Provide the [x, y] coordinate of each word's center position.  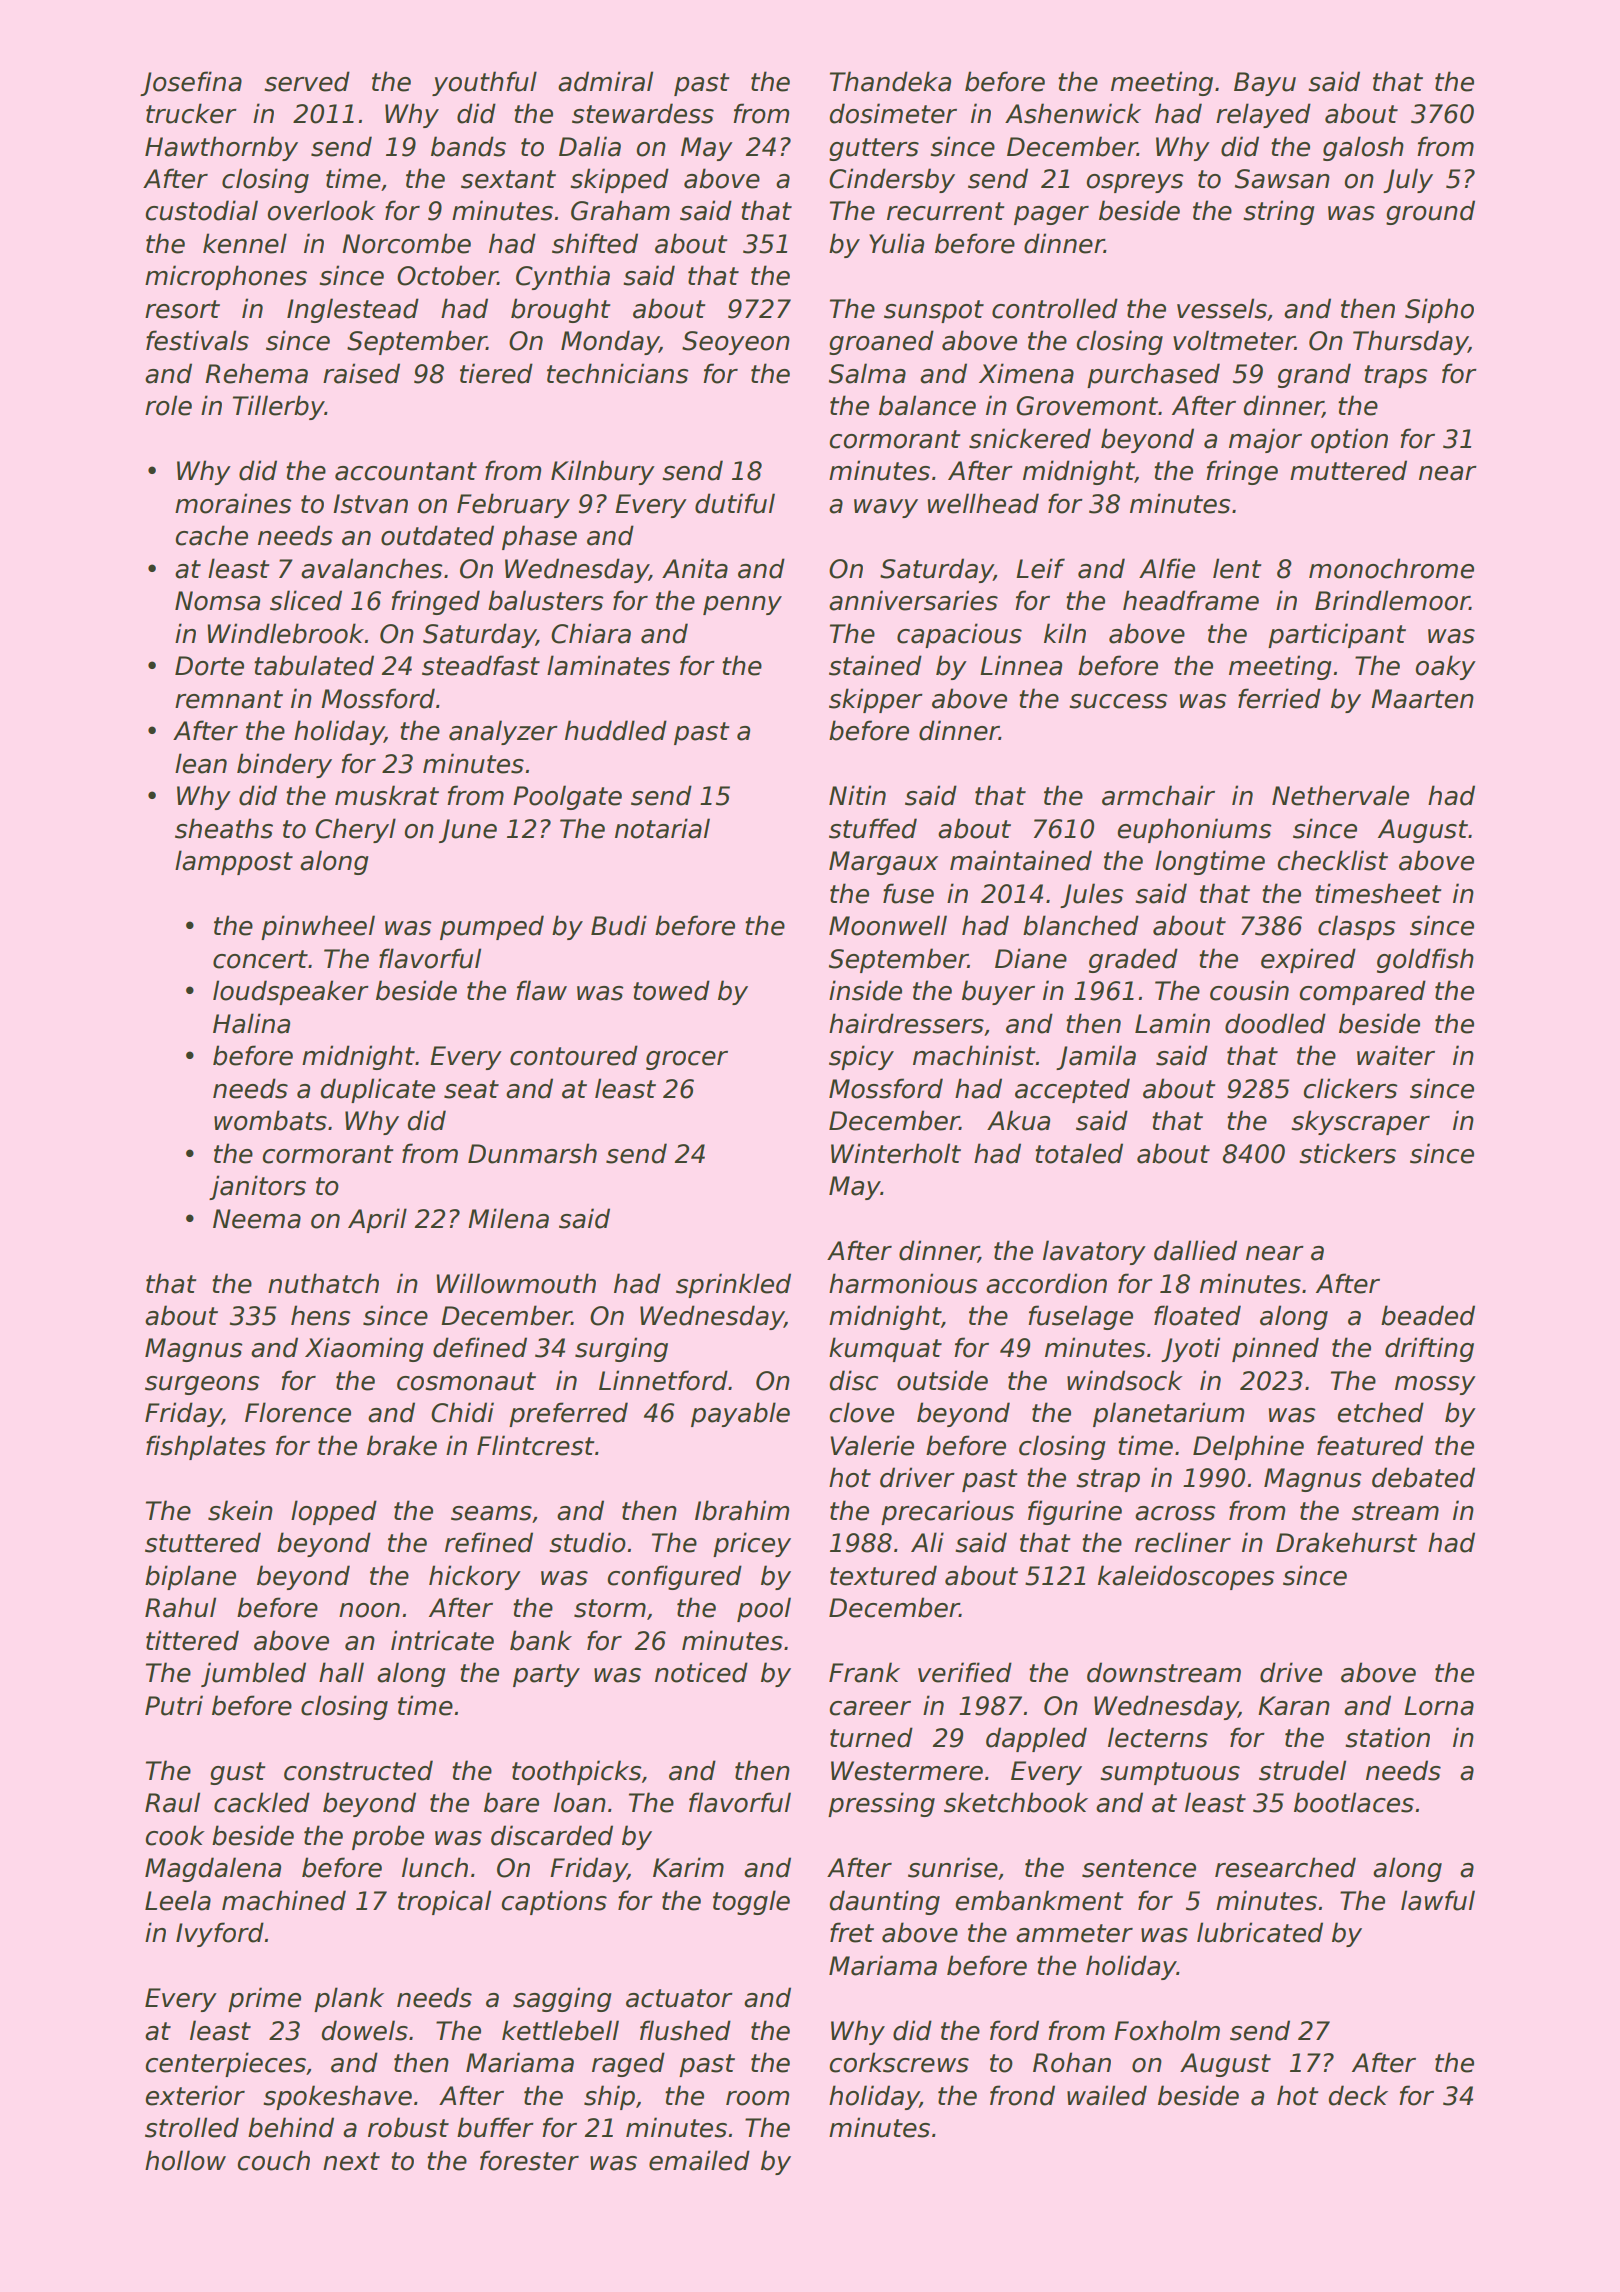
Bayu [1265, 84]
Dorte [209, 666]
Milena [508, 1218]
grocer [687, 1060]
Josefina [191, 83]
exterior [195, 2095]
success [1118, 701]
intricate [442, 1640]
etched [1380, 1412]
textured [883, 1575]
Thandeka [890, 81]
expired [1308, 960]
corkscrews [899, 2062]
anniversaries [913, 600]
